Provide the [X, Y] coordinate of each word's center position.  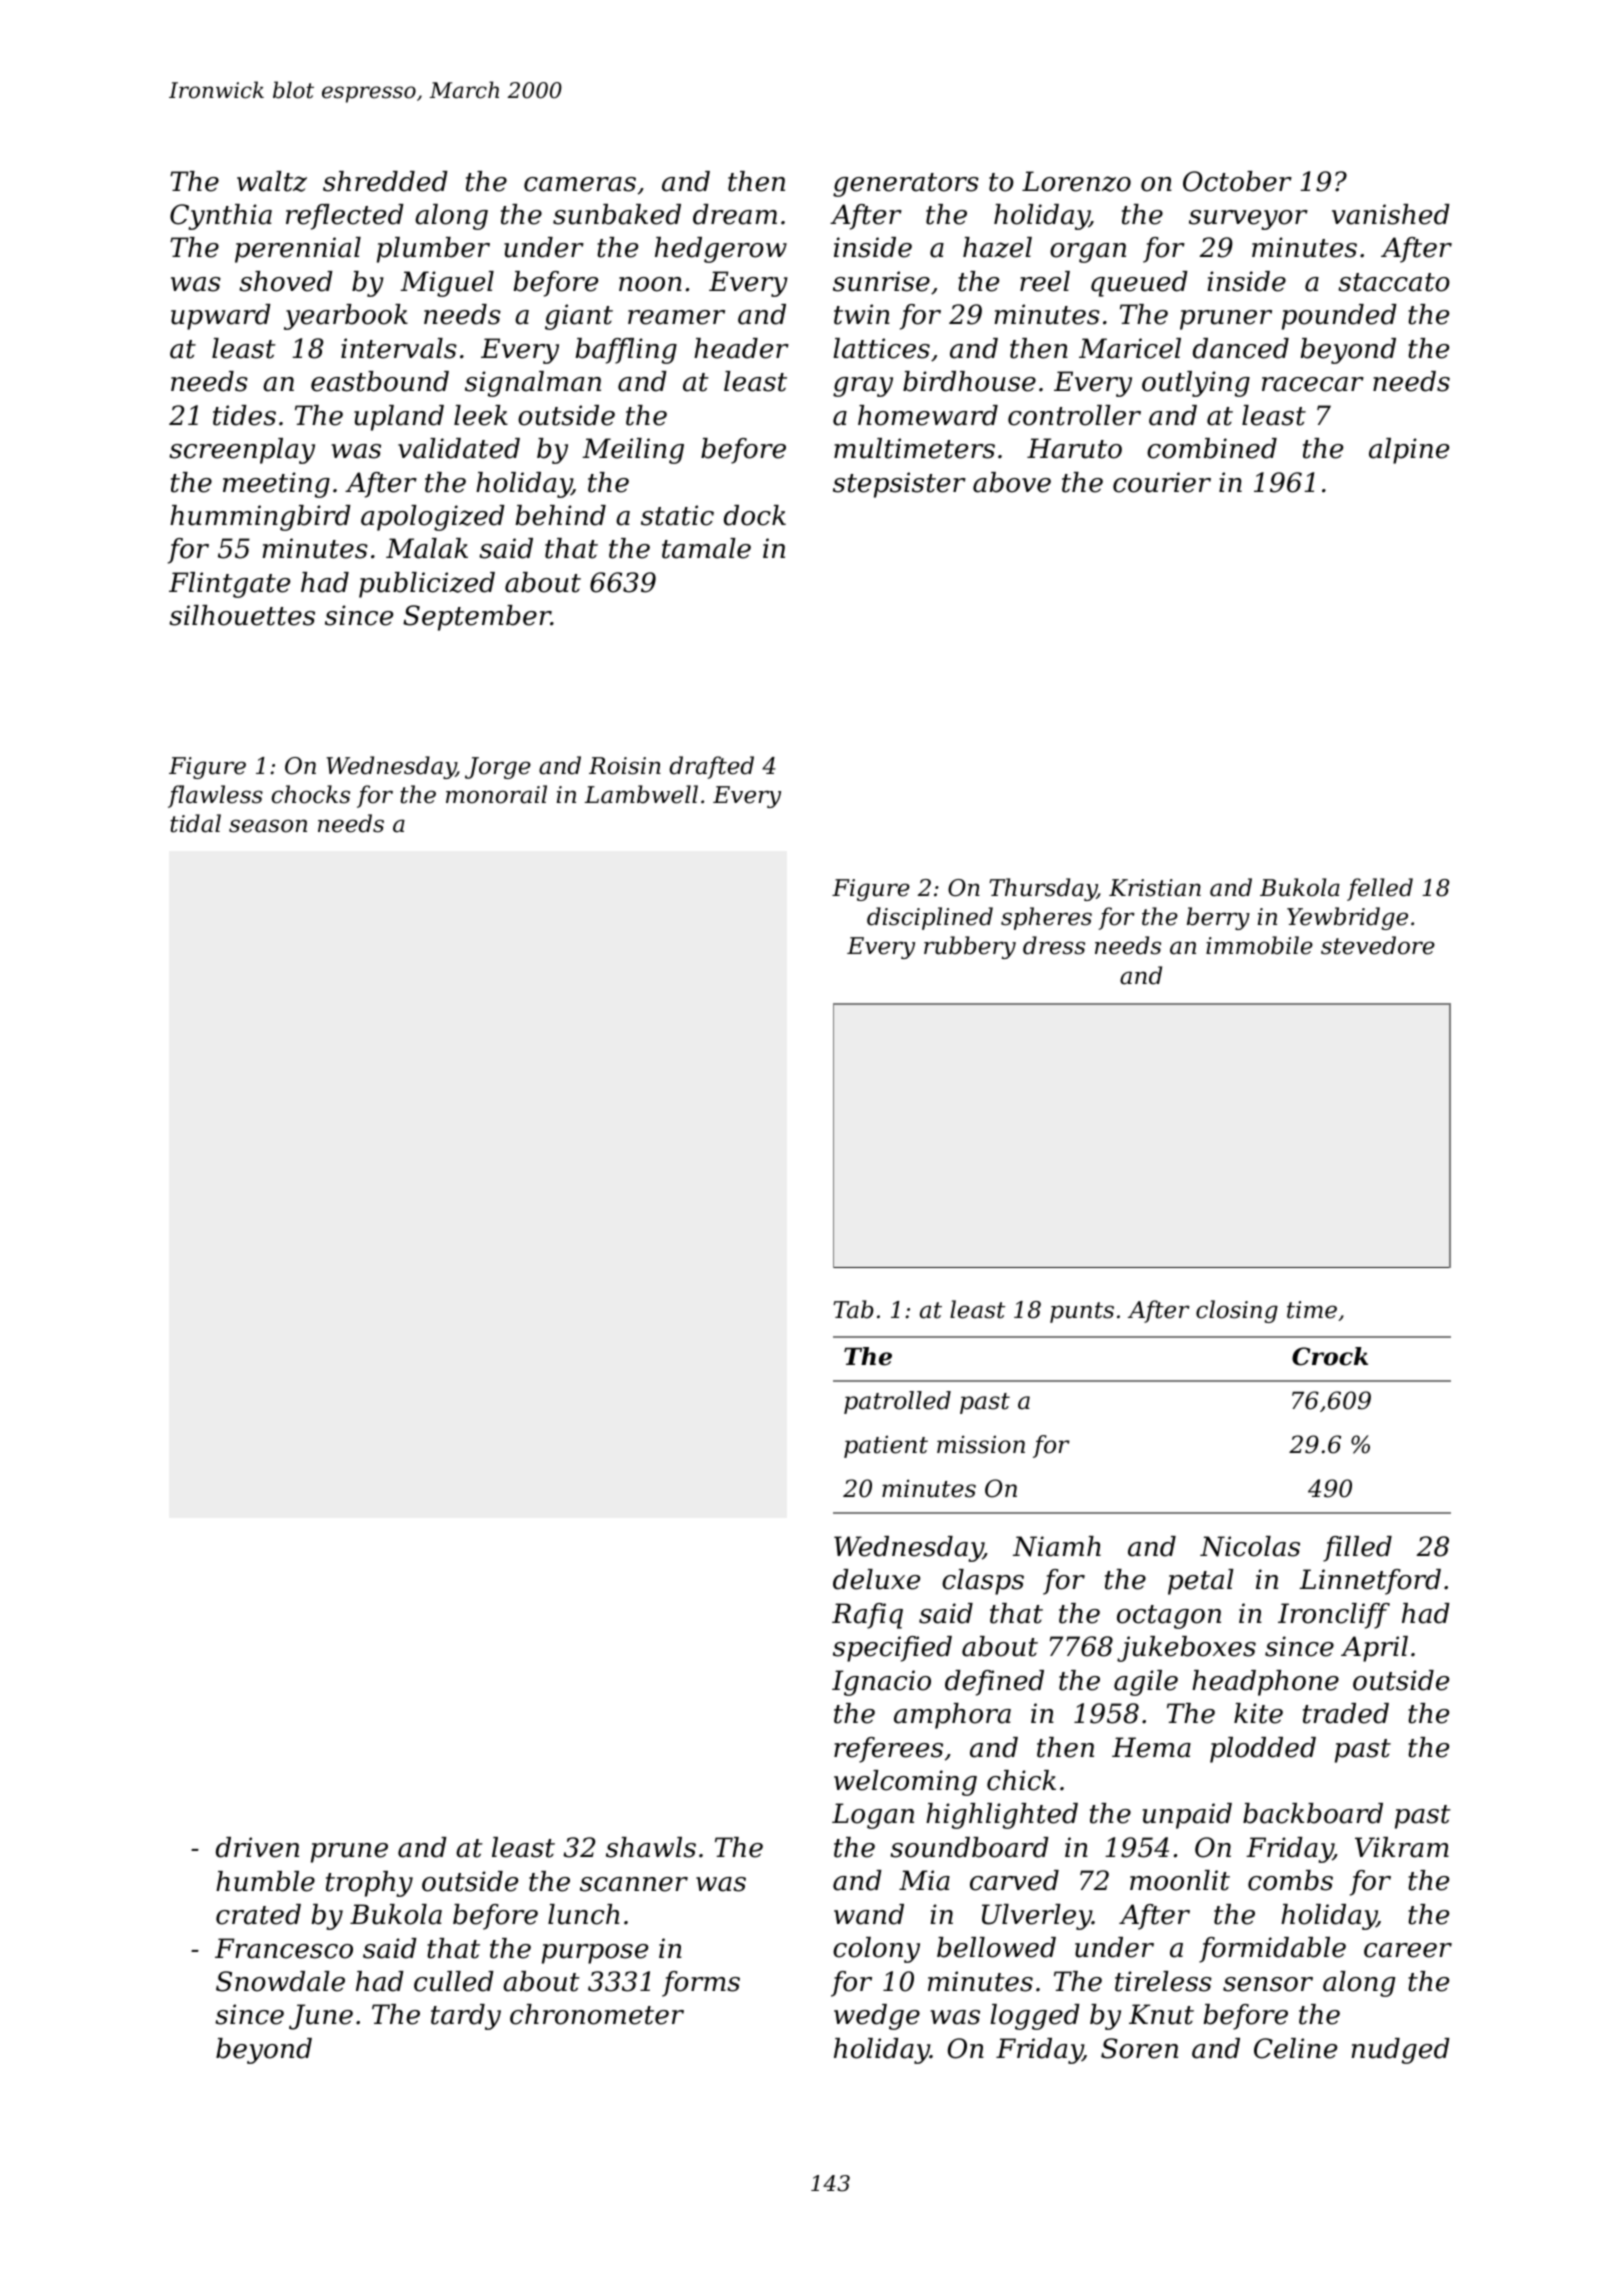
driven [257, 1847]
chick [1021, 1780]
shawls [651, 1847]
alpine [1409, 451]
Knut [1161, 2014]
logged [1035, 2017]
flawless [215, 796]
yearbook [346, 317]
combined [1212, 448]
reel [1045, 281]
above [1012, 482]
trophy [369, 1884]
